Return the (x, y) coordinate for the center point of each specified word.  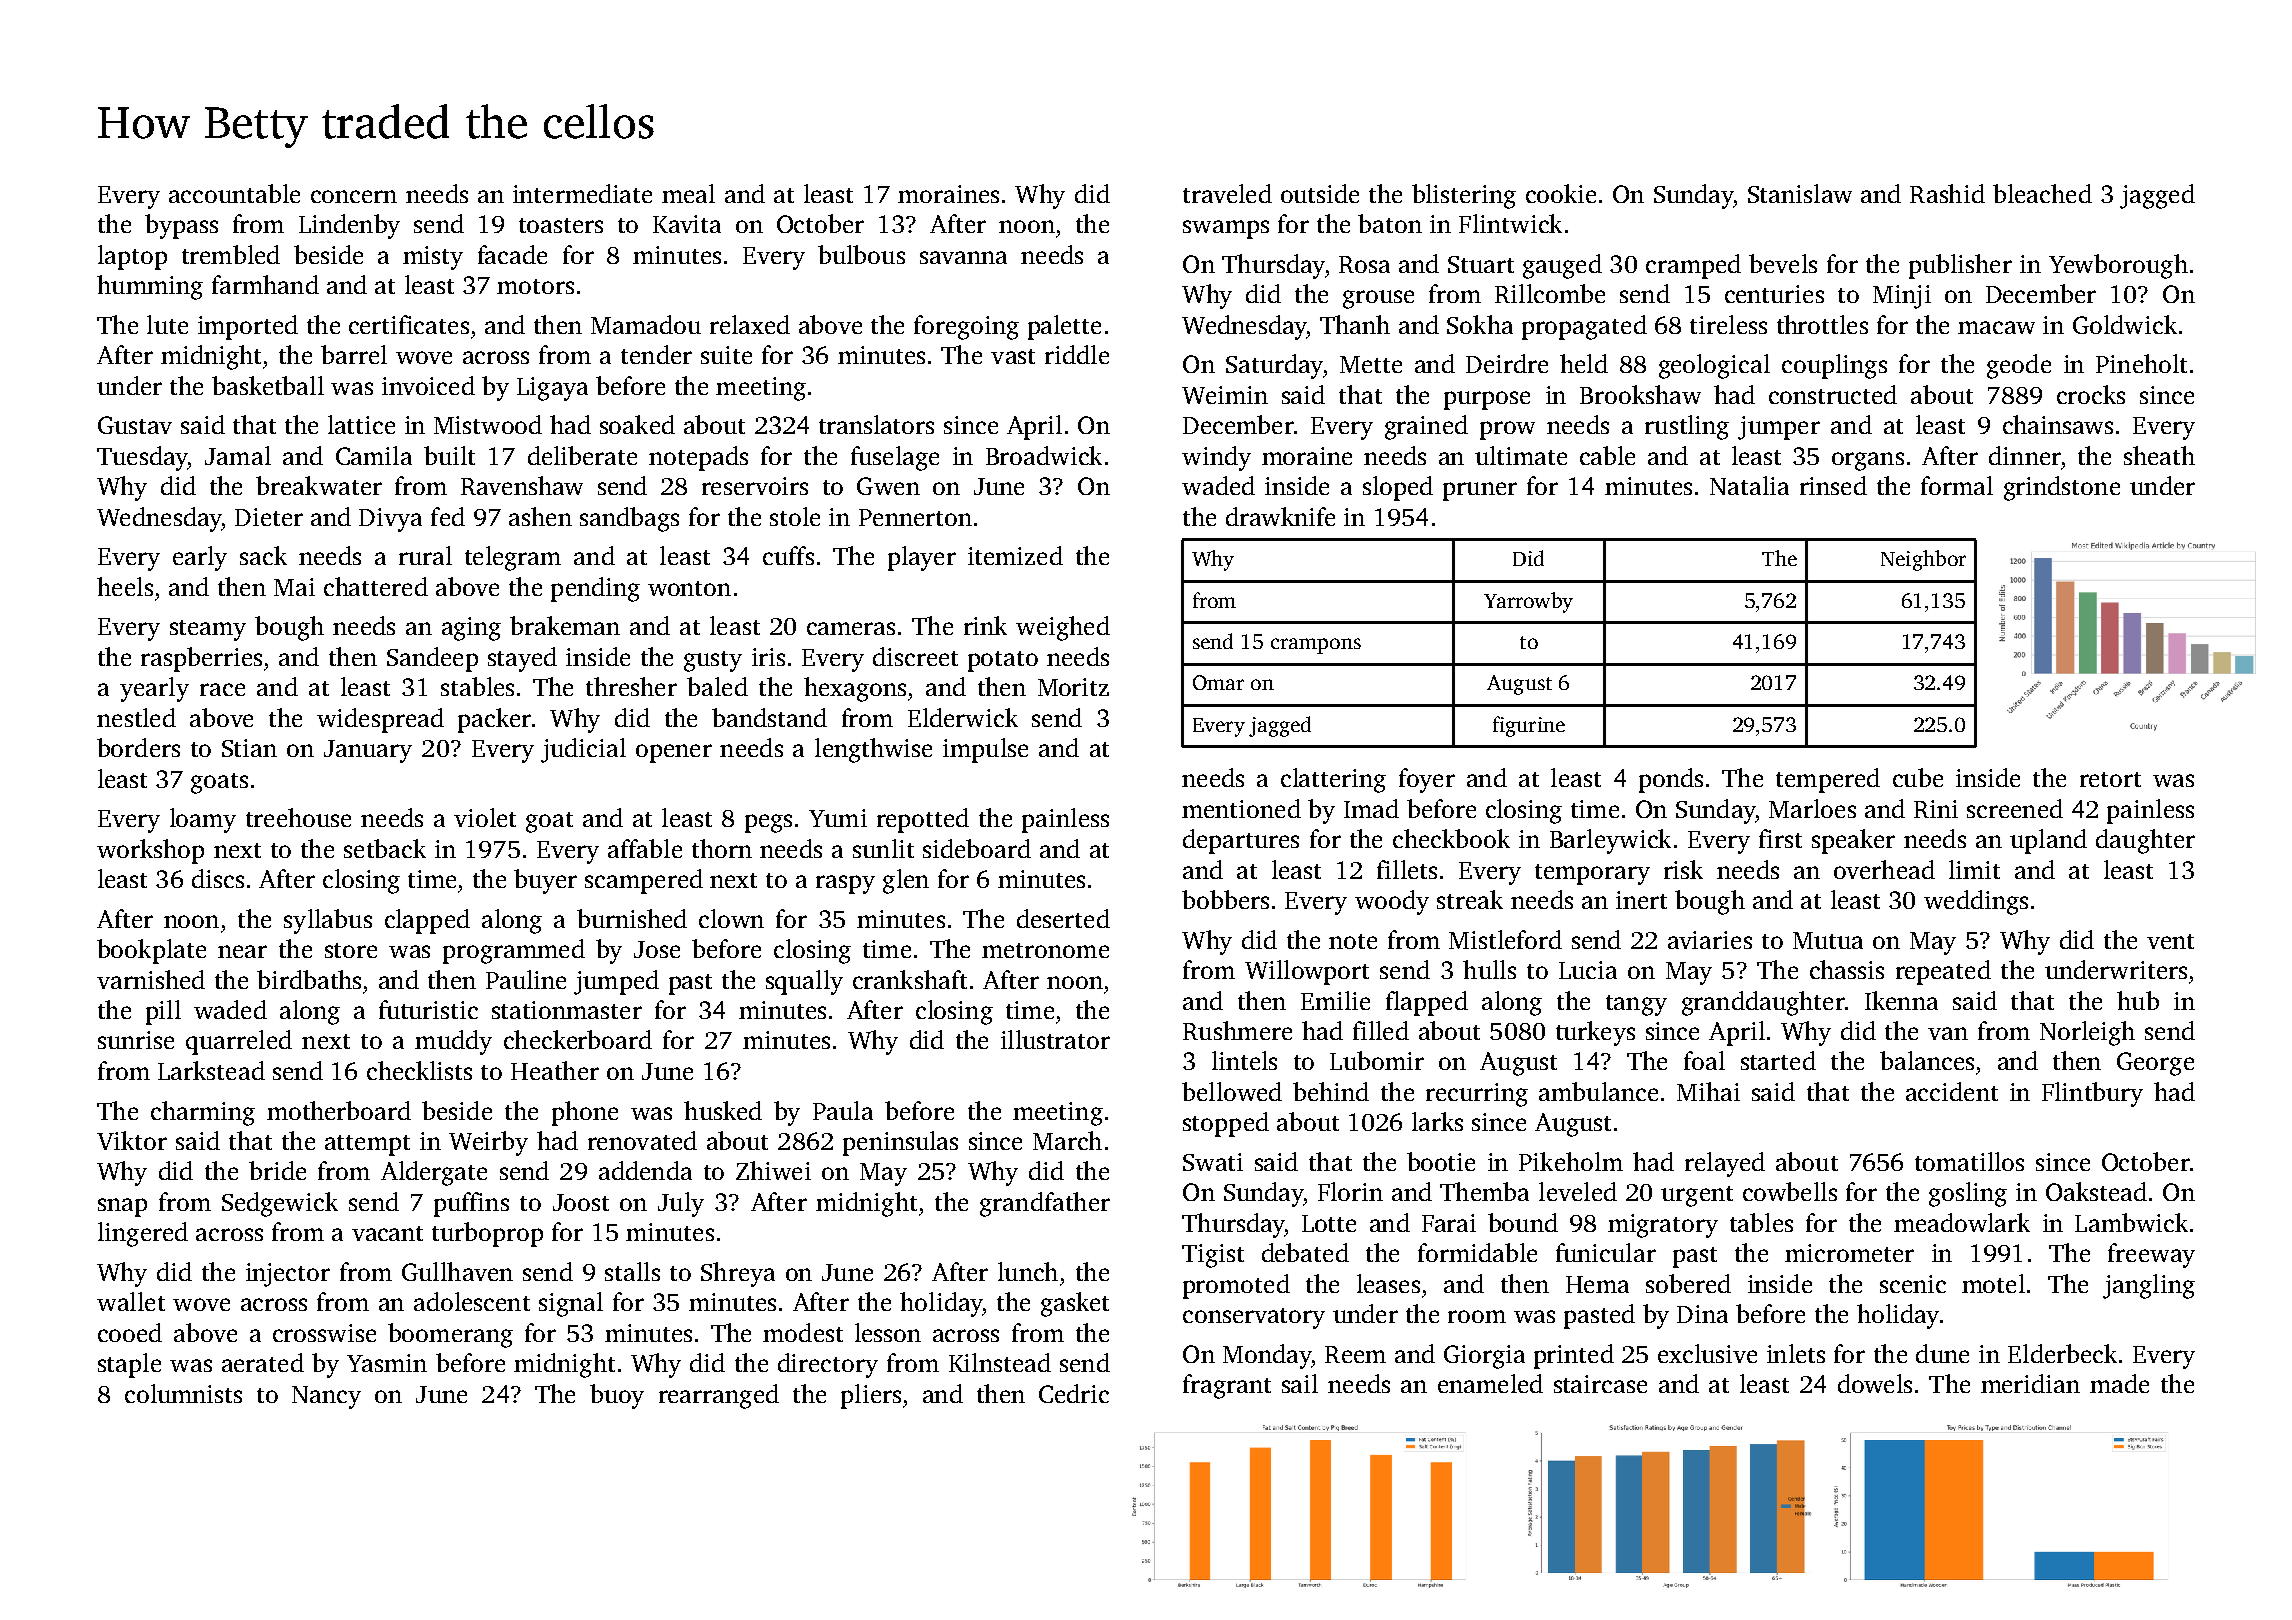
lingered (143, 1234)
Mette (1371, 364)
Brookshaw (1640, 394)
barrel (354, 354)
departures (1241, 841)
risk (1683, 869)
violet (485, 817)
